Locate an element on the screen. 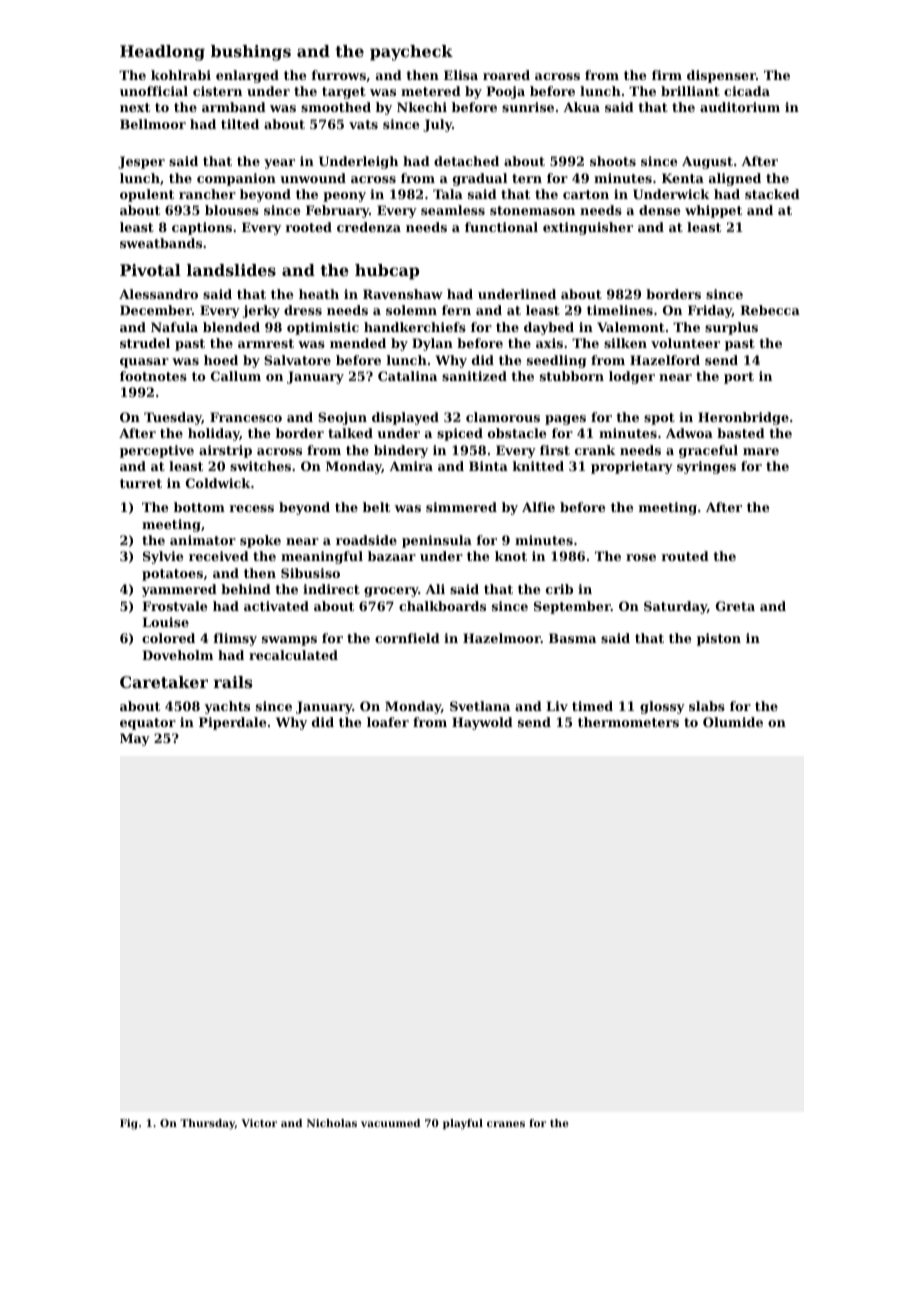 This screenshot has height=1308, width=924. Alessandro is located at coordinates (158, 294).
